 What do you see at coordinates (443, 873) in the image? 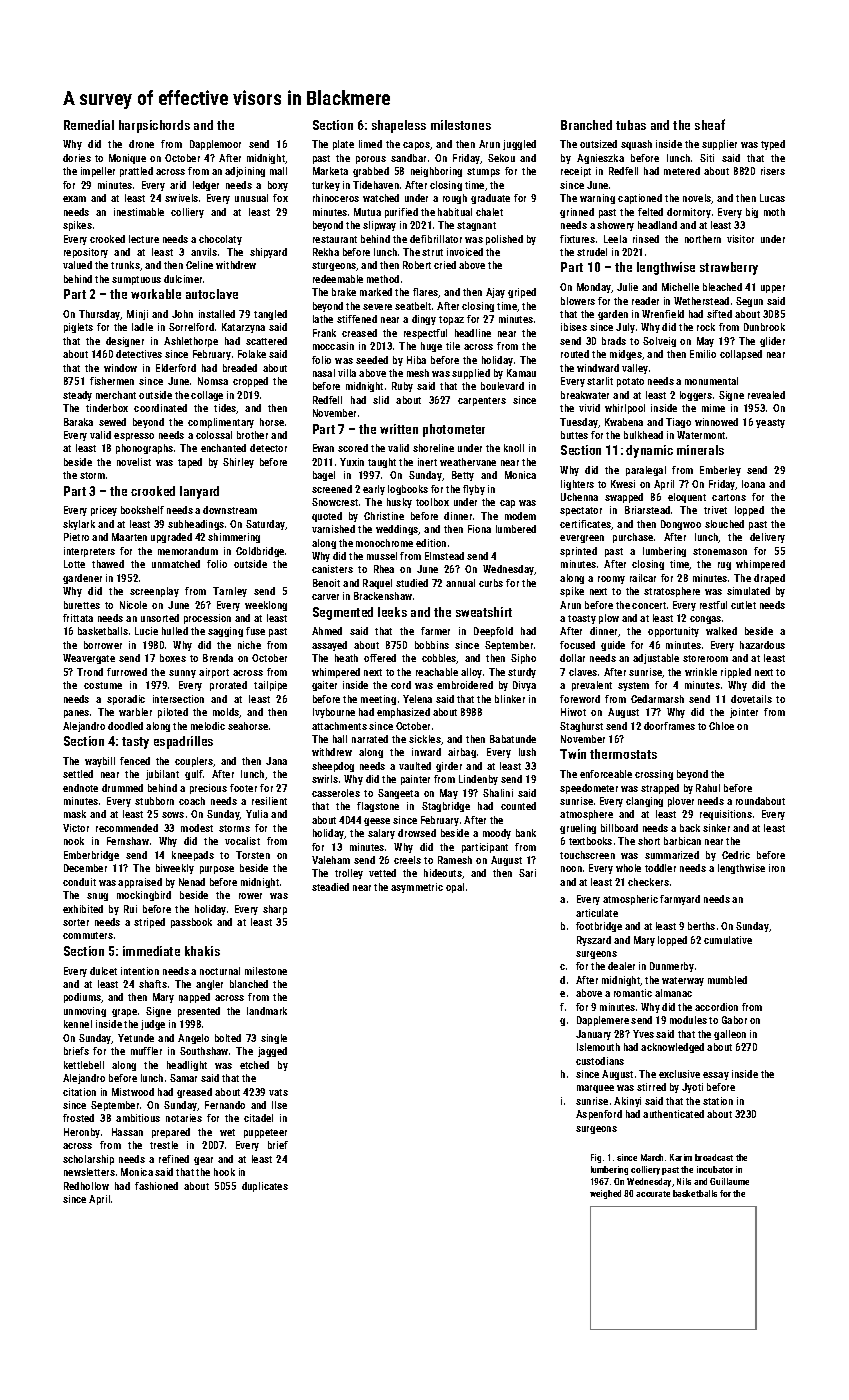
I see `hideouts` at bounding box center [443, 873].
